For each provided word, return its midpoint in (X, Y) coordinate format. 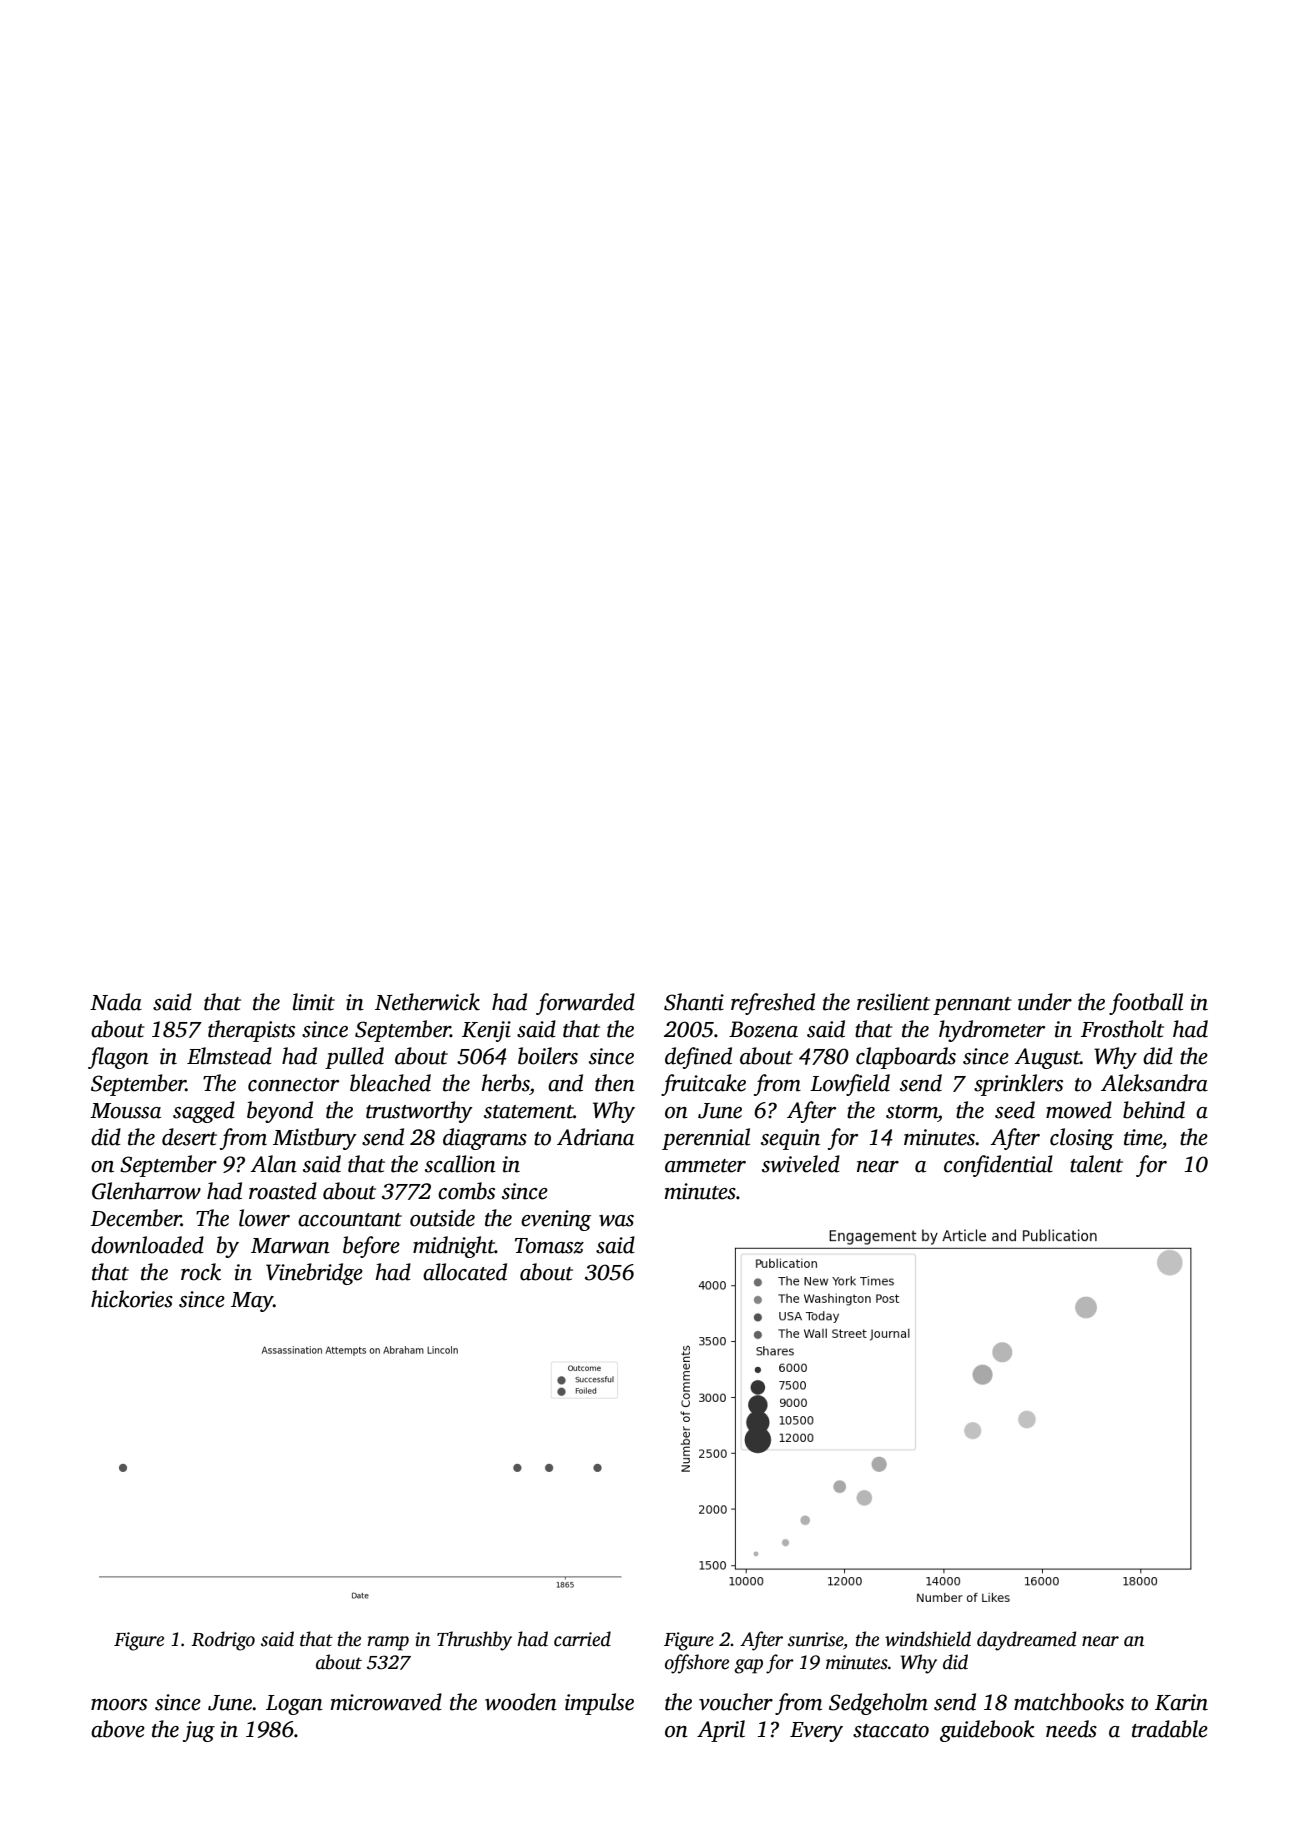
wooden (521, 1702)
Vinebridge (314, 1274)
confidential (998, 1166)
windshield (928, 1639)
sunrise (815, 1639)
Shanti (694, 1002)
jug (199, 1731)
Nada (116, 1002)
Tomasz (549, 1246)
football (1146, 1004)
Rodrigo (223, 1641)
